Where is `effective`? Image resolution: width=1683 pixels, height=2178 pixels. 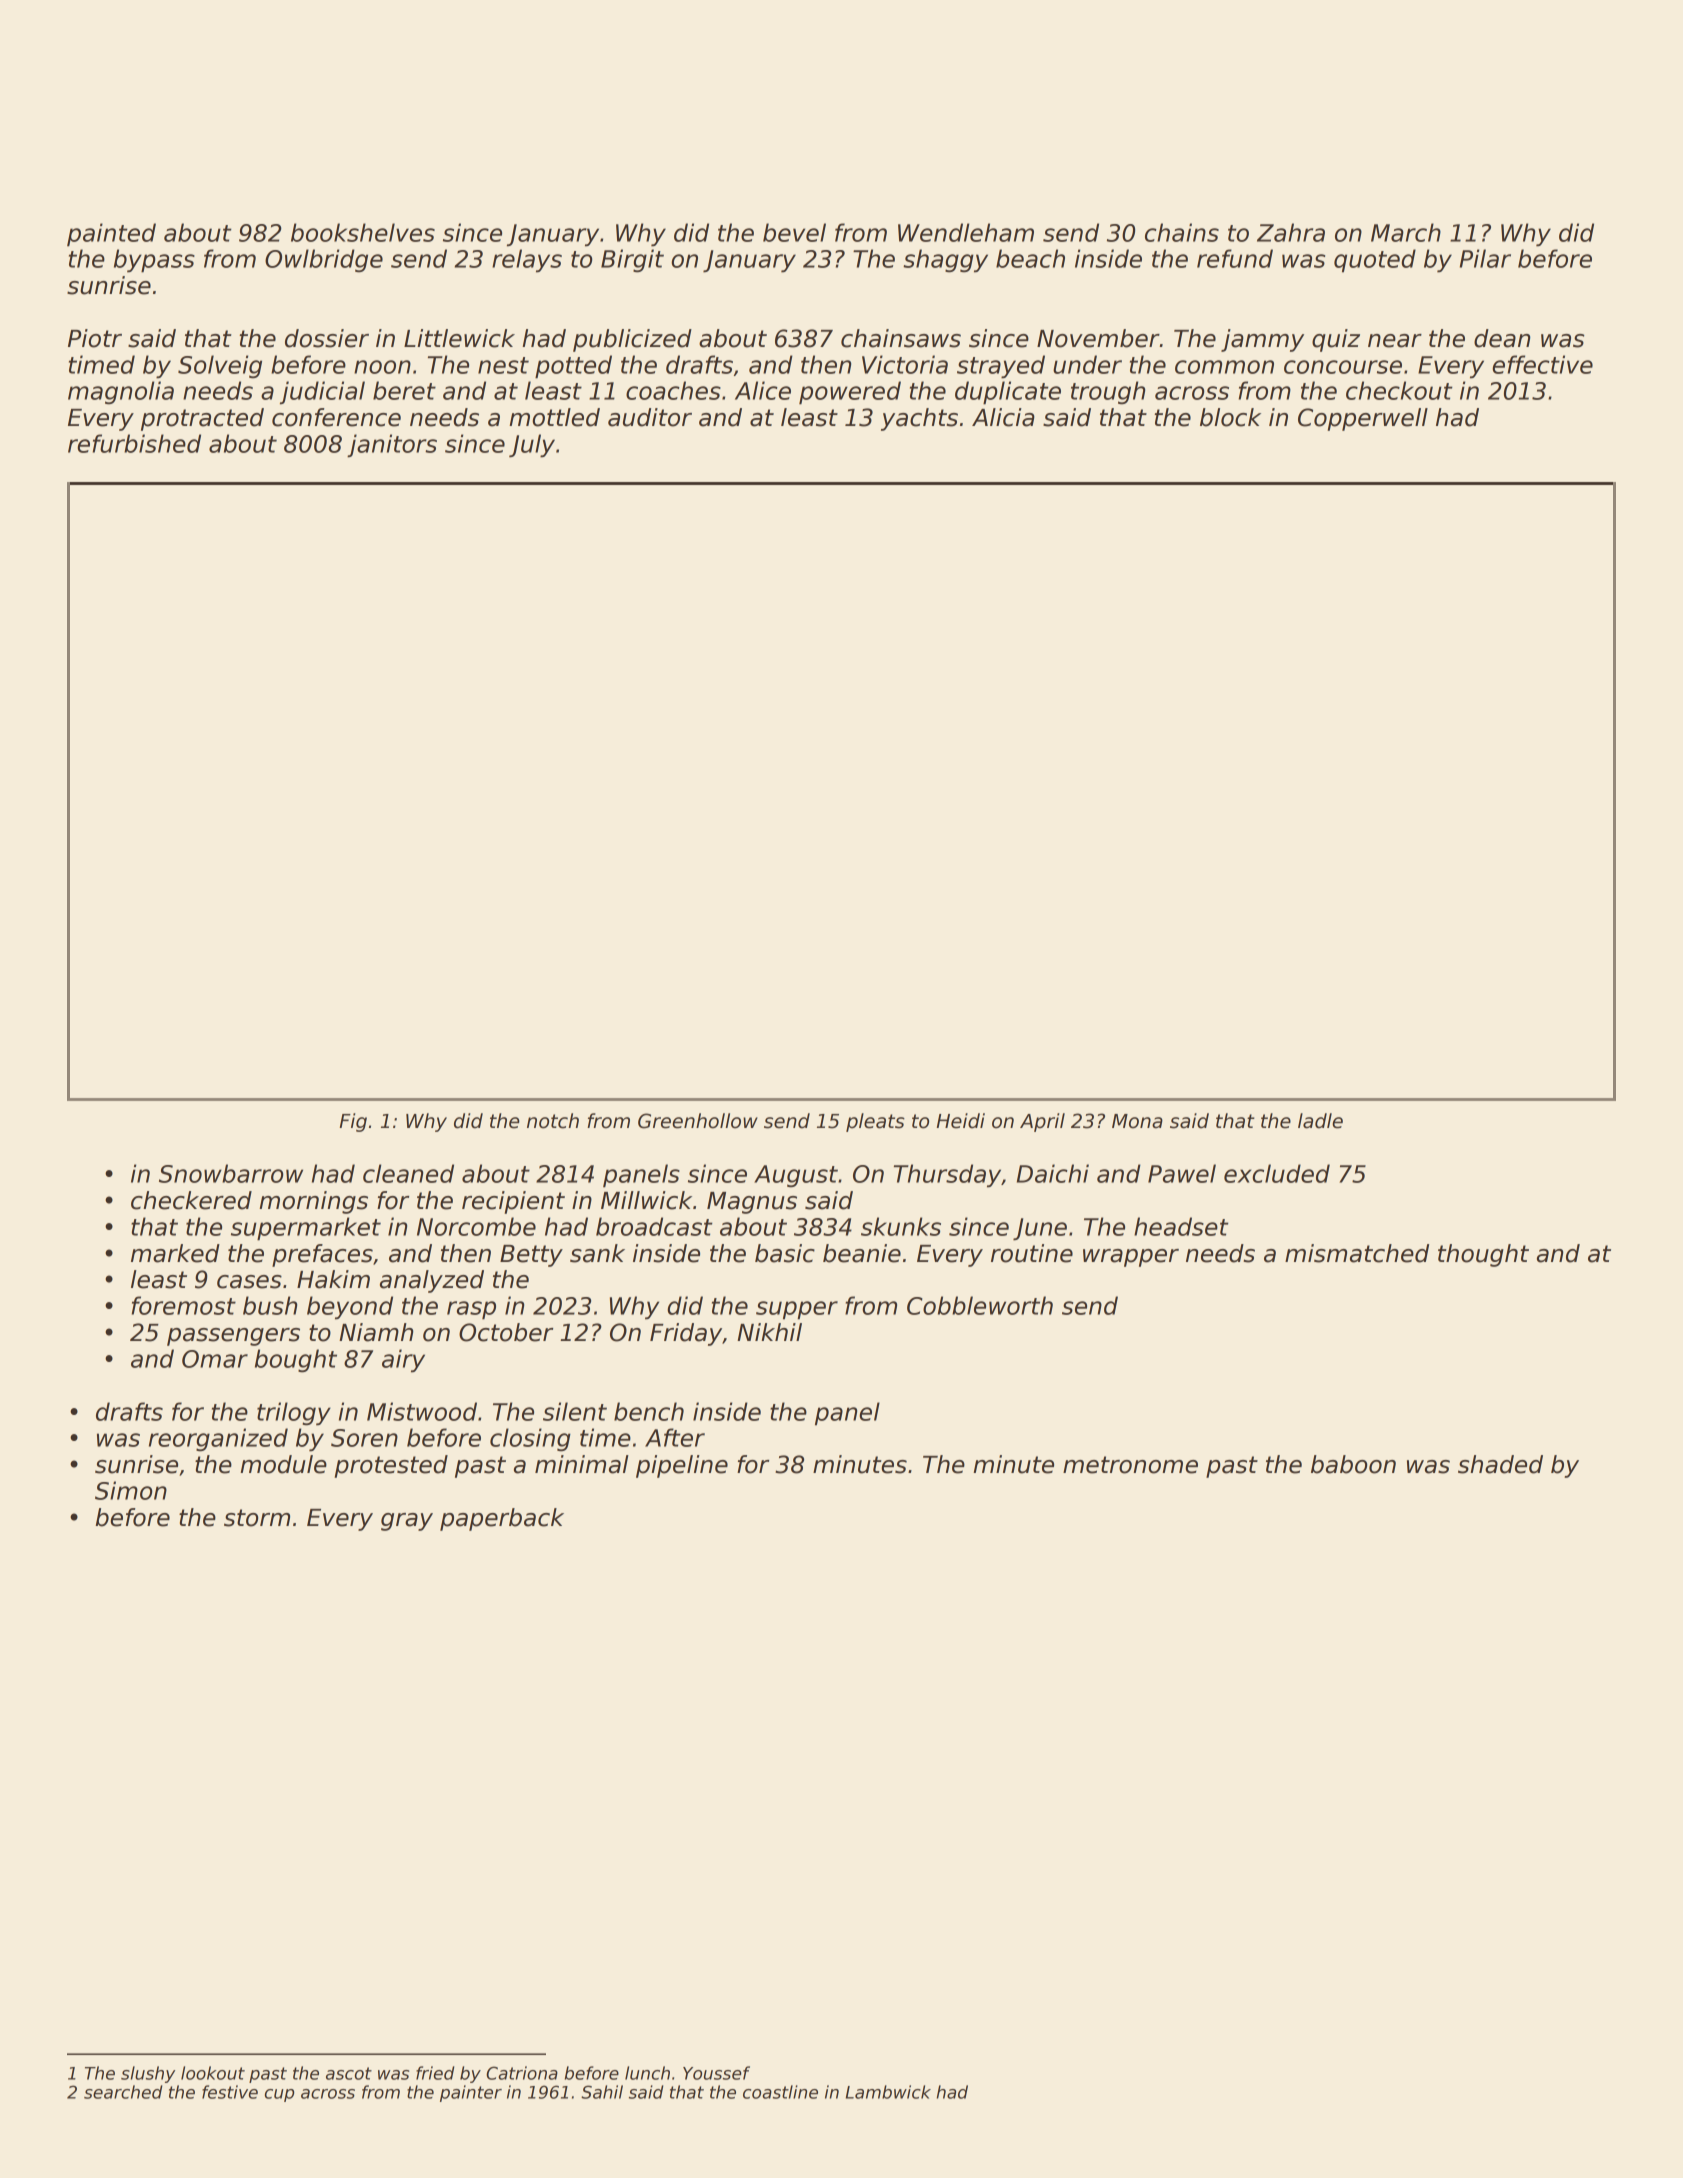
effective is located at coordinates (1542, 364).
